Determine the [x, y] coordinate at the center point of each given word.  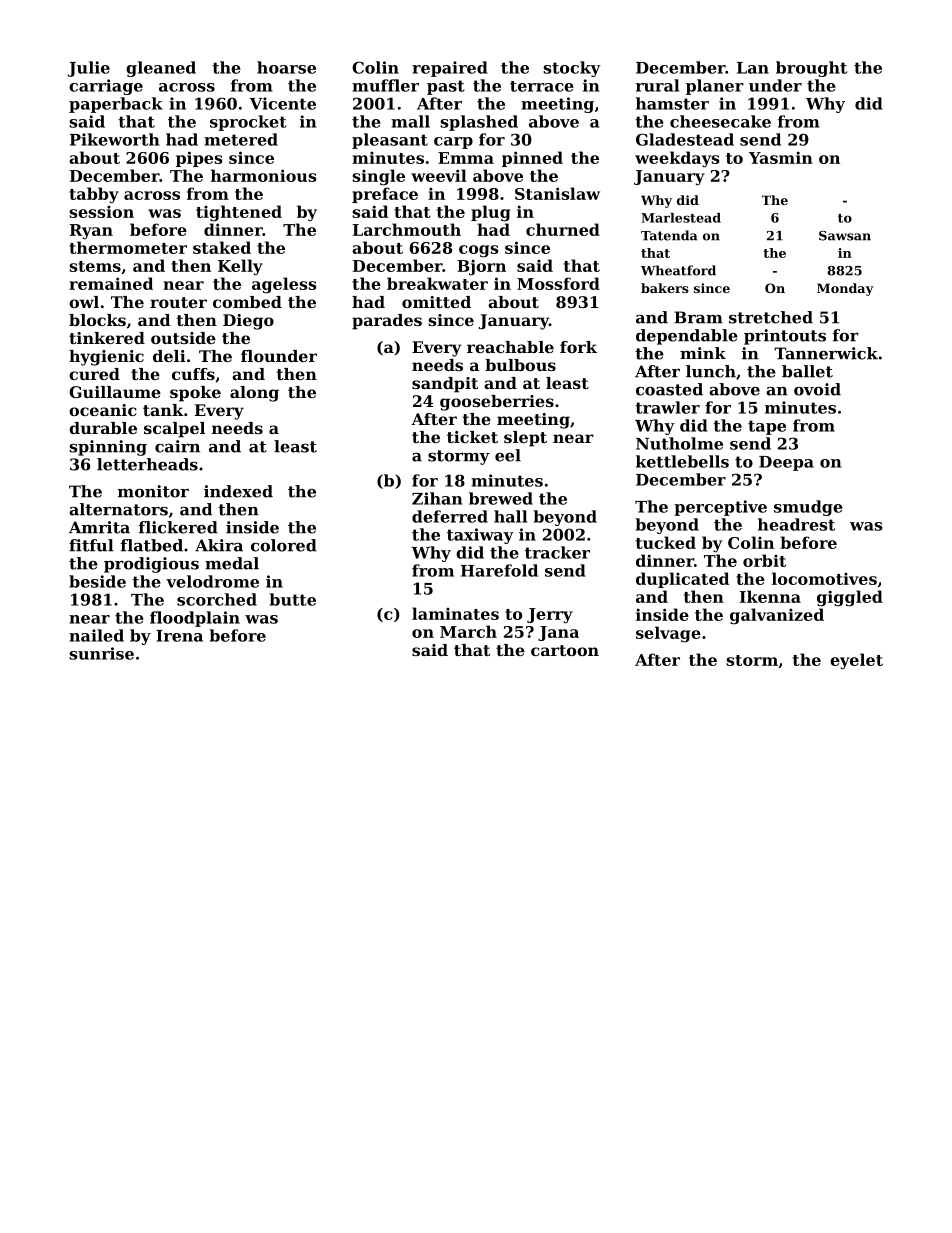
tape [767, 427]
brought [811, 69]
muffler [385, 85]
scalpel [174, 430]
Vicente [282, 103]
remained [111, 283]
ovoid [817, 389]
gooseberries [497, 403]
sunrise [101, 653]
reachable [510, 347]
